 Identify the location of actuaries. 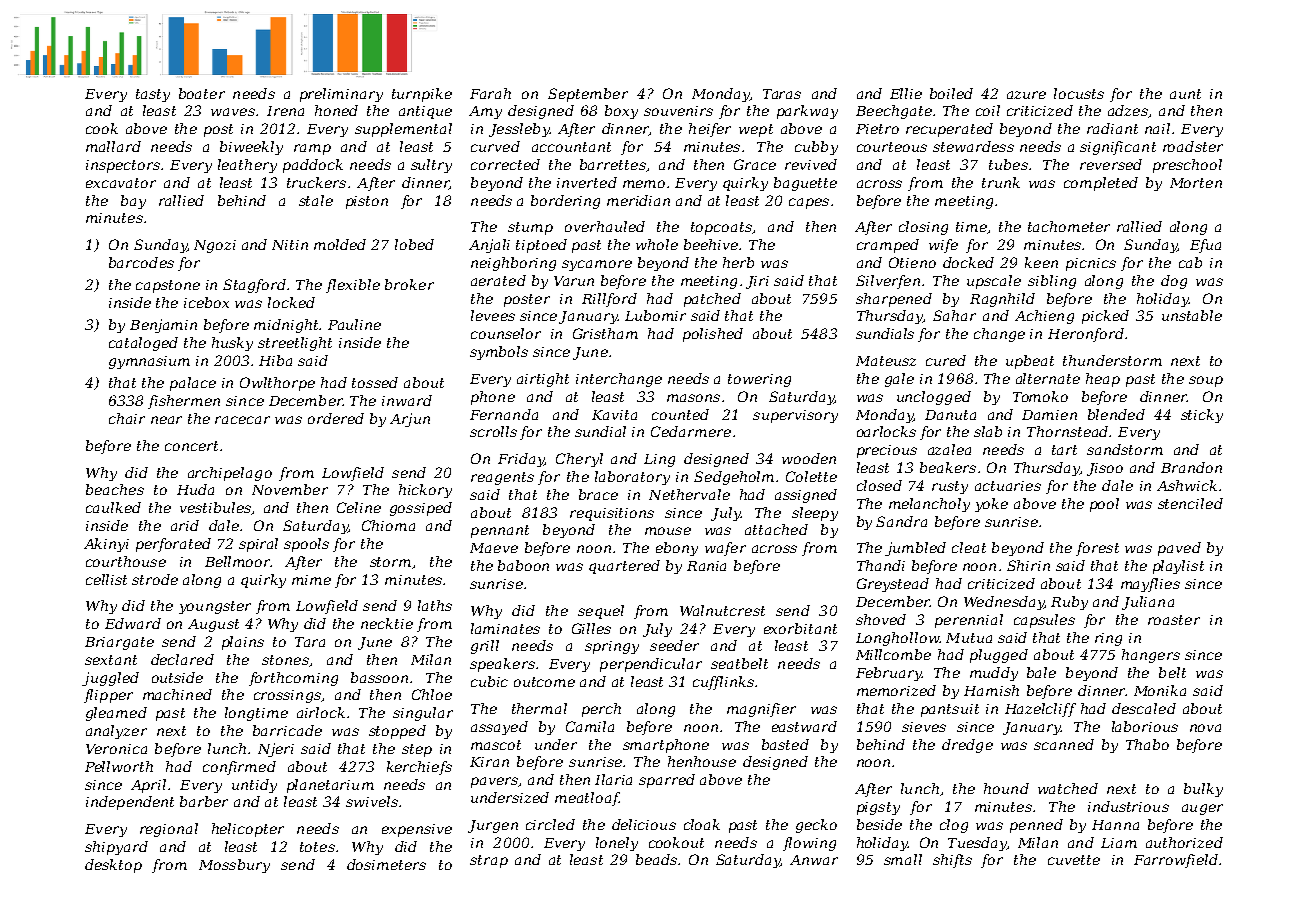
(1008, 486).
